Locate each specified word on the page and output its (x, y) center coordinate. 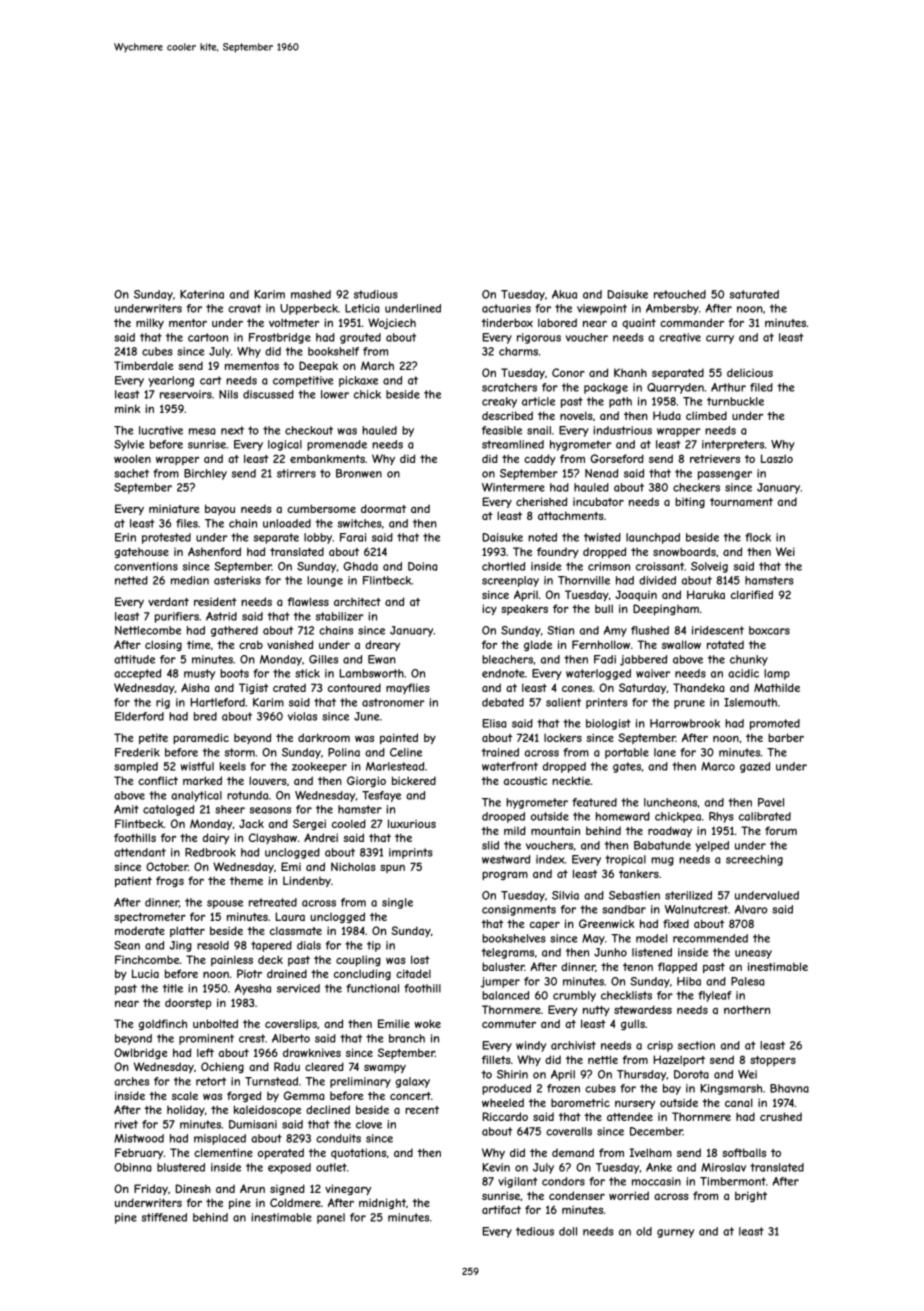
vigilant (518, 1182)
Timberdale (144, 365)
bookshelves (514, 938)
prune (689, 704)
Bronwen (359, 473)
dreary (382, 645)
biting (690, 502)
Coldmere (295, 1202)
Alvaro (751, 909)
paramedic (201, 738)
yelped (712, 846)
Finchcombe (147, 959)
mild (515, 830)
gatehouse (142, 553)
